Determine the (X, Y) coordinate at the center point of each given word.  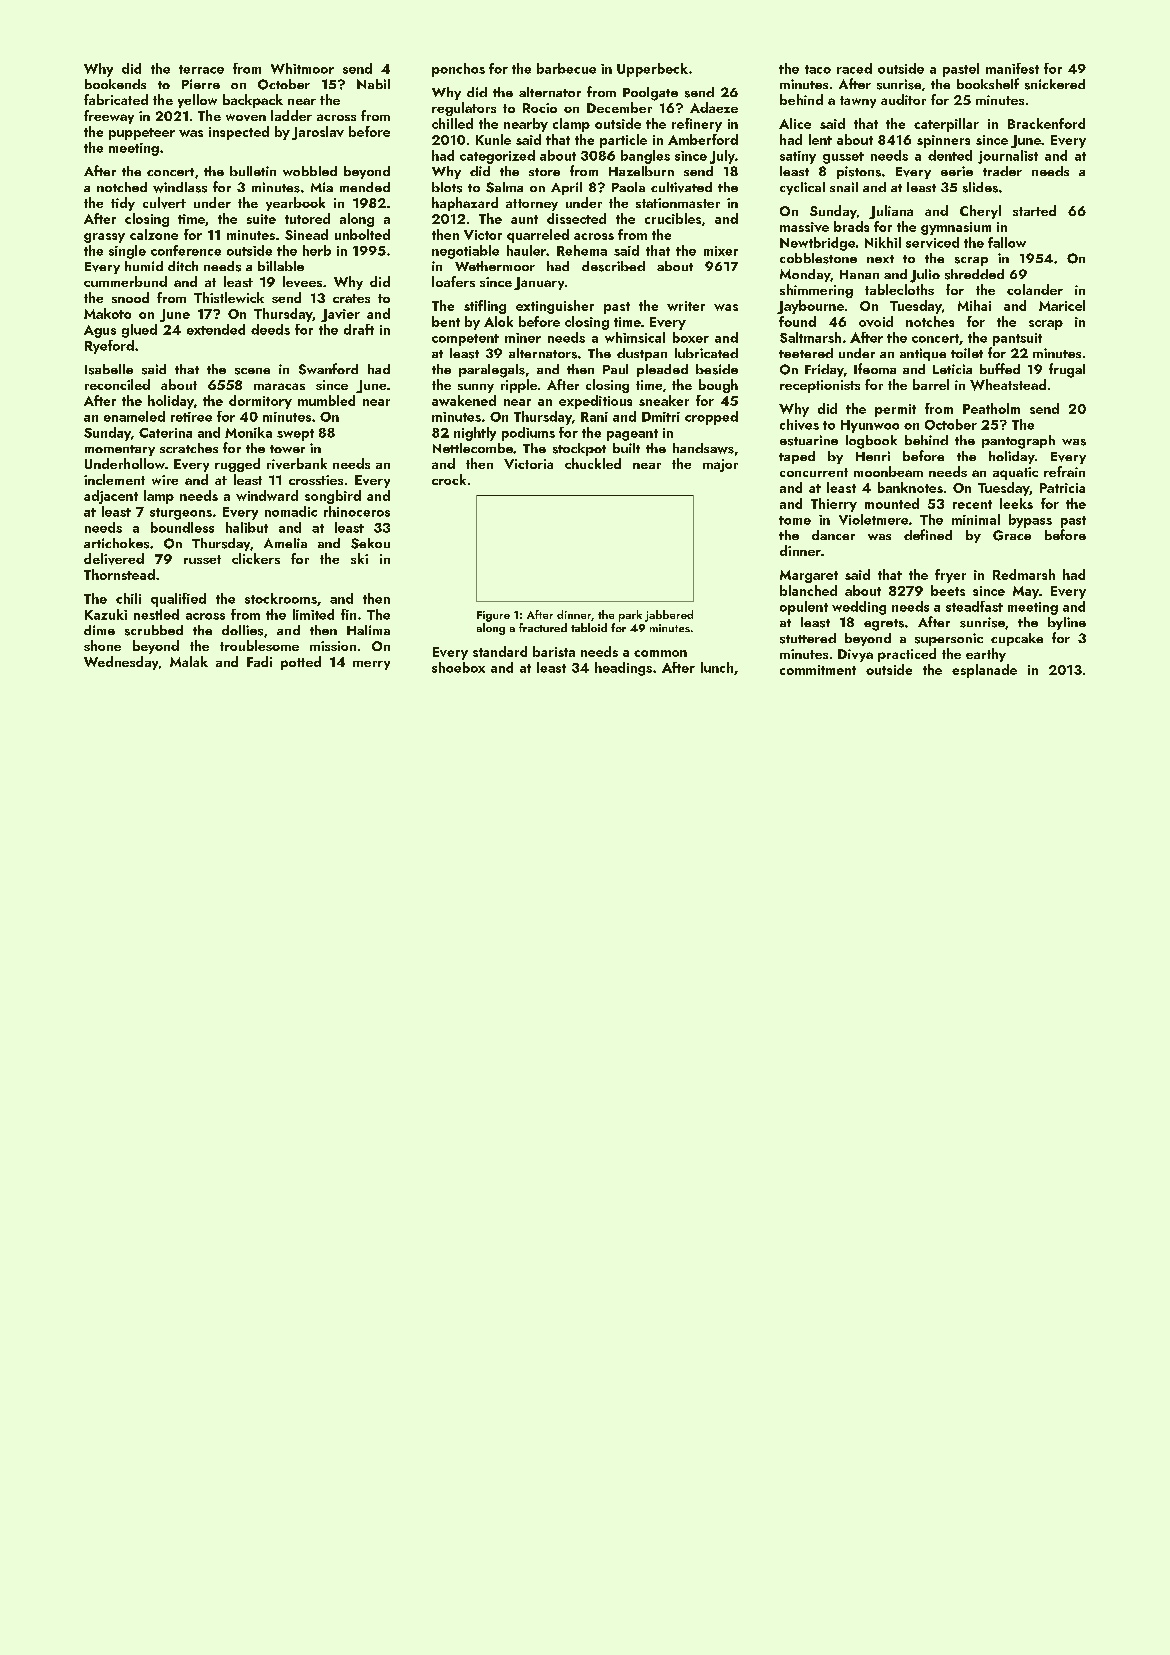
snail (844, 187)
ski (359, 558)
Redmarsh (1024, 574)
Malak (189, 661)
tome (795, 520)
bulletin (253, 171)
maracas (279, 386)
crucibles (673, 218)
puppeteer (142, 134)
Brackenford (1046, 123)
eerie (957, 171)
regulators (464, 109)
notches (930, 321)
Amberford (703, 139)
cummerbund (125, 281)
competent (465, 340)
